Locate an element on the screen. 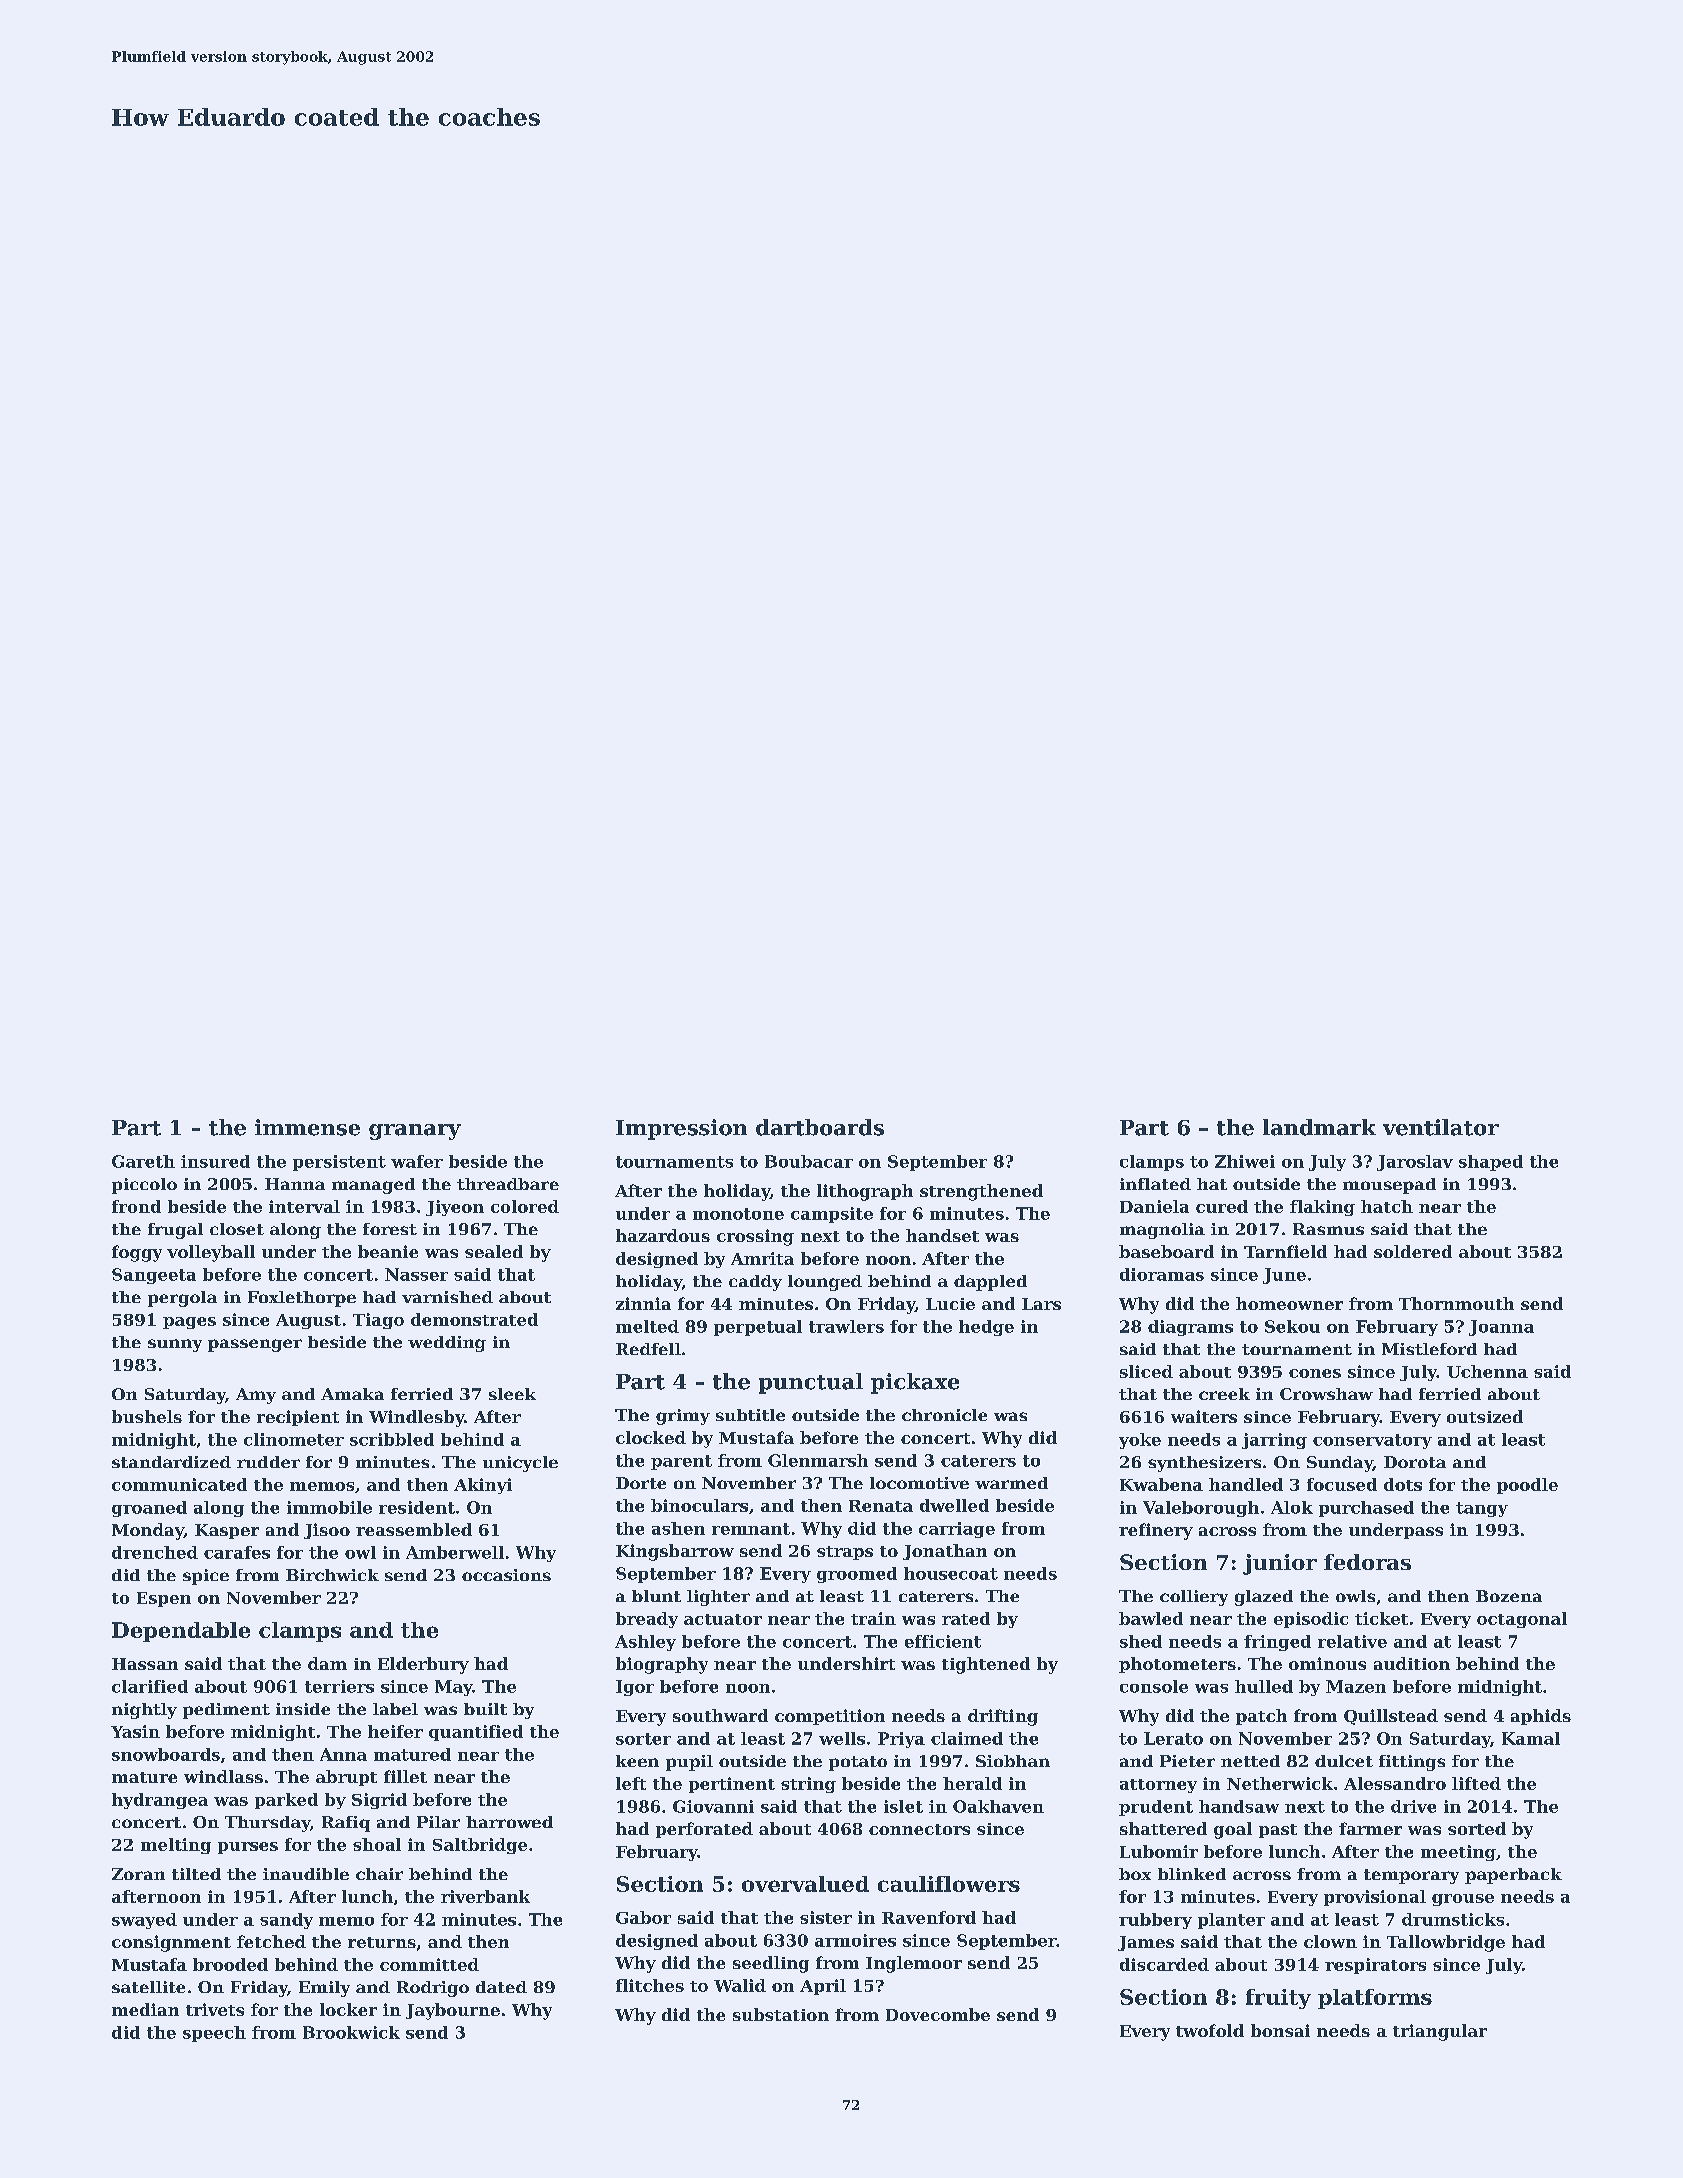 This screenshot has height=2178, width=1683. Dovecombe is located at coordinates (938, 2014).
